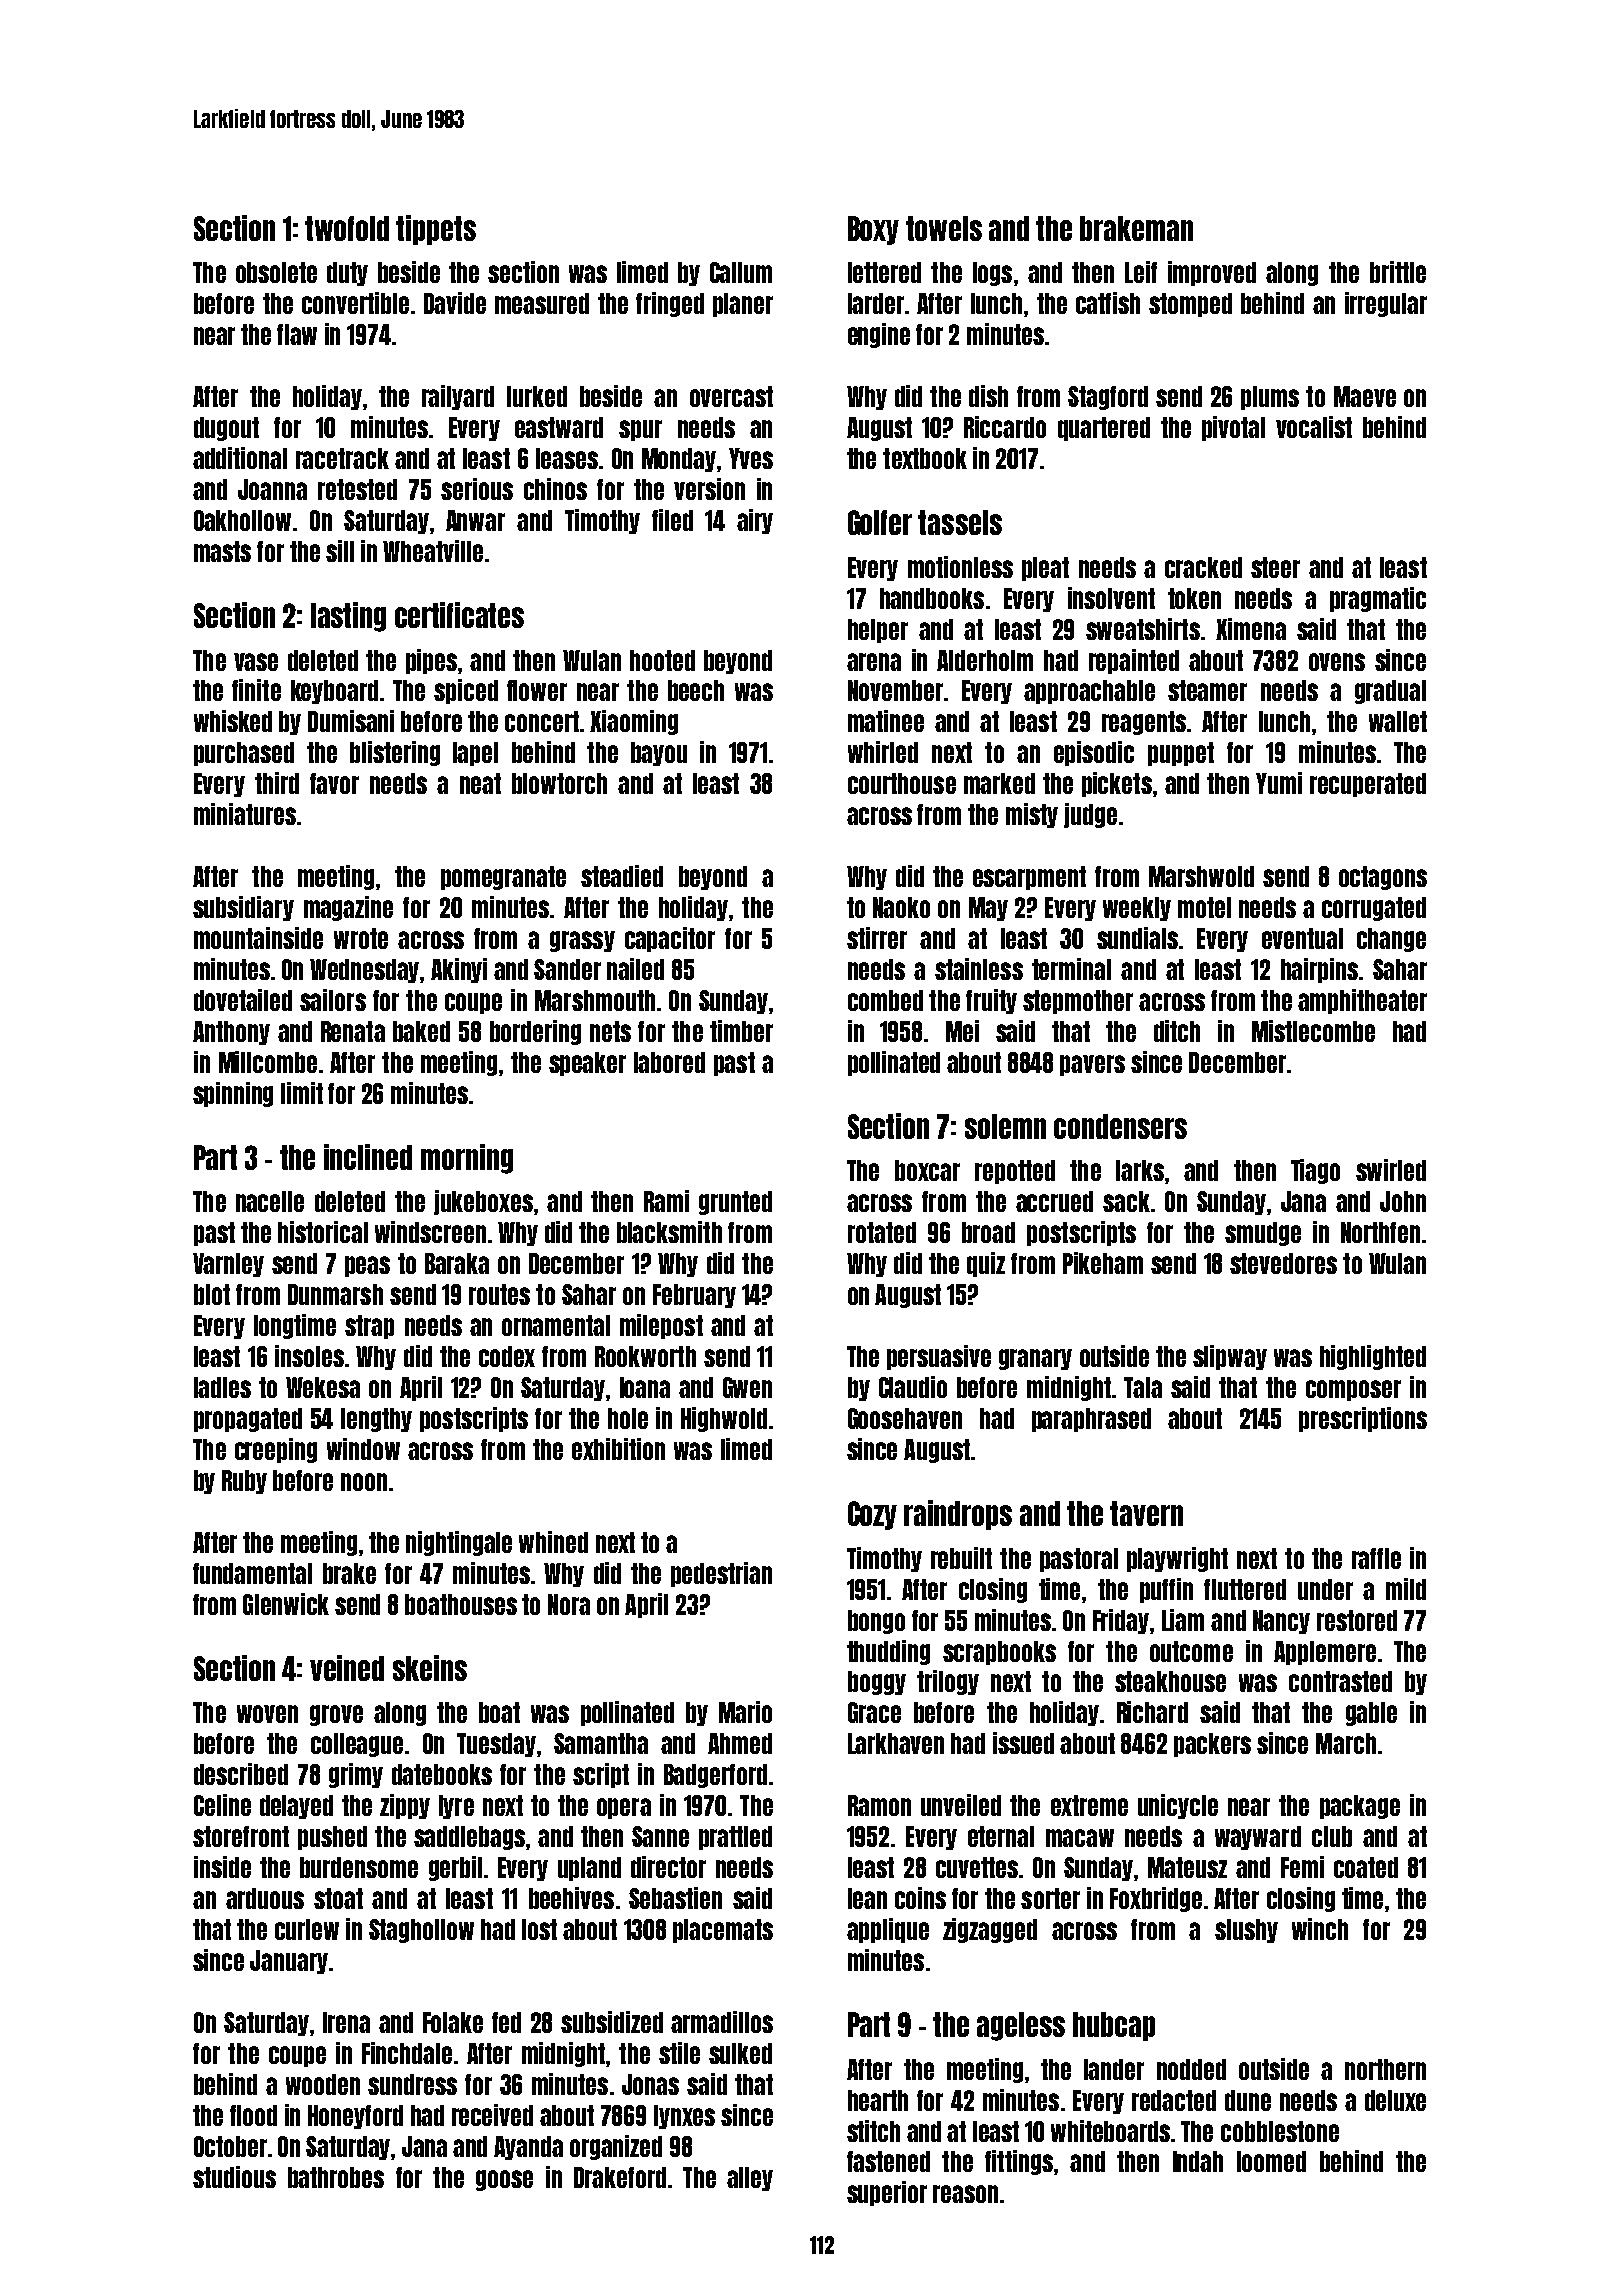  Describe the element at coordinates (670, 939) in the image. I see `capacitor` at that location.
